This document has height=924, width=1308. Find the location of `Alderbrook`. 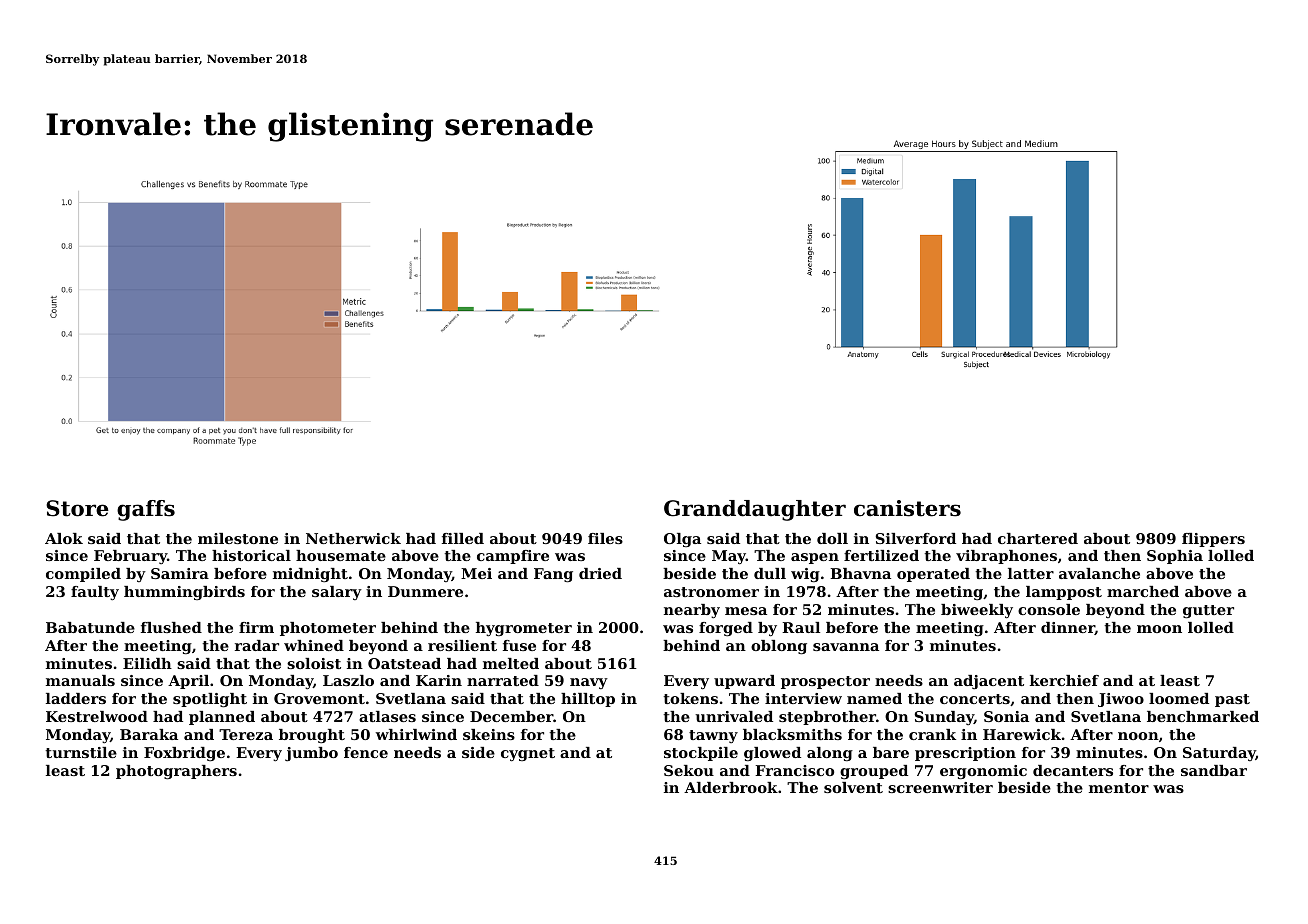

Alderbrook is located at coordinates (731, 787).
